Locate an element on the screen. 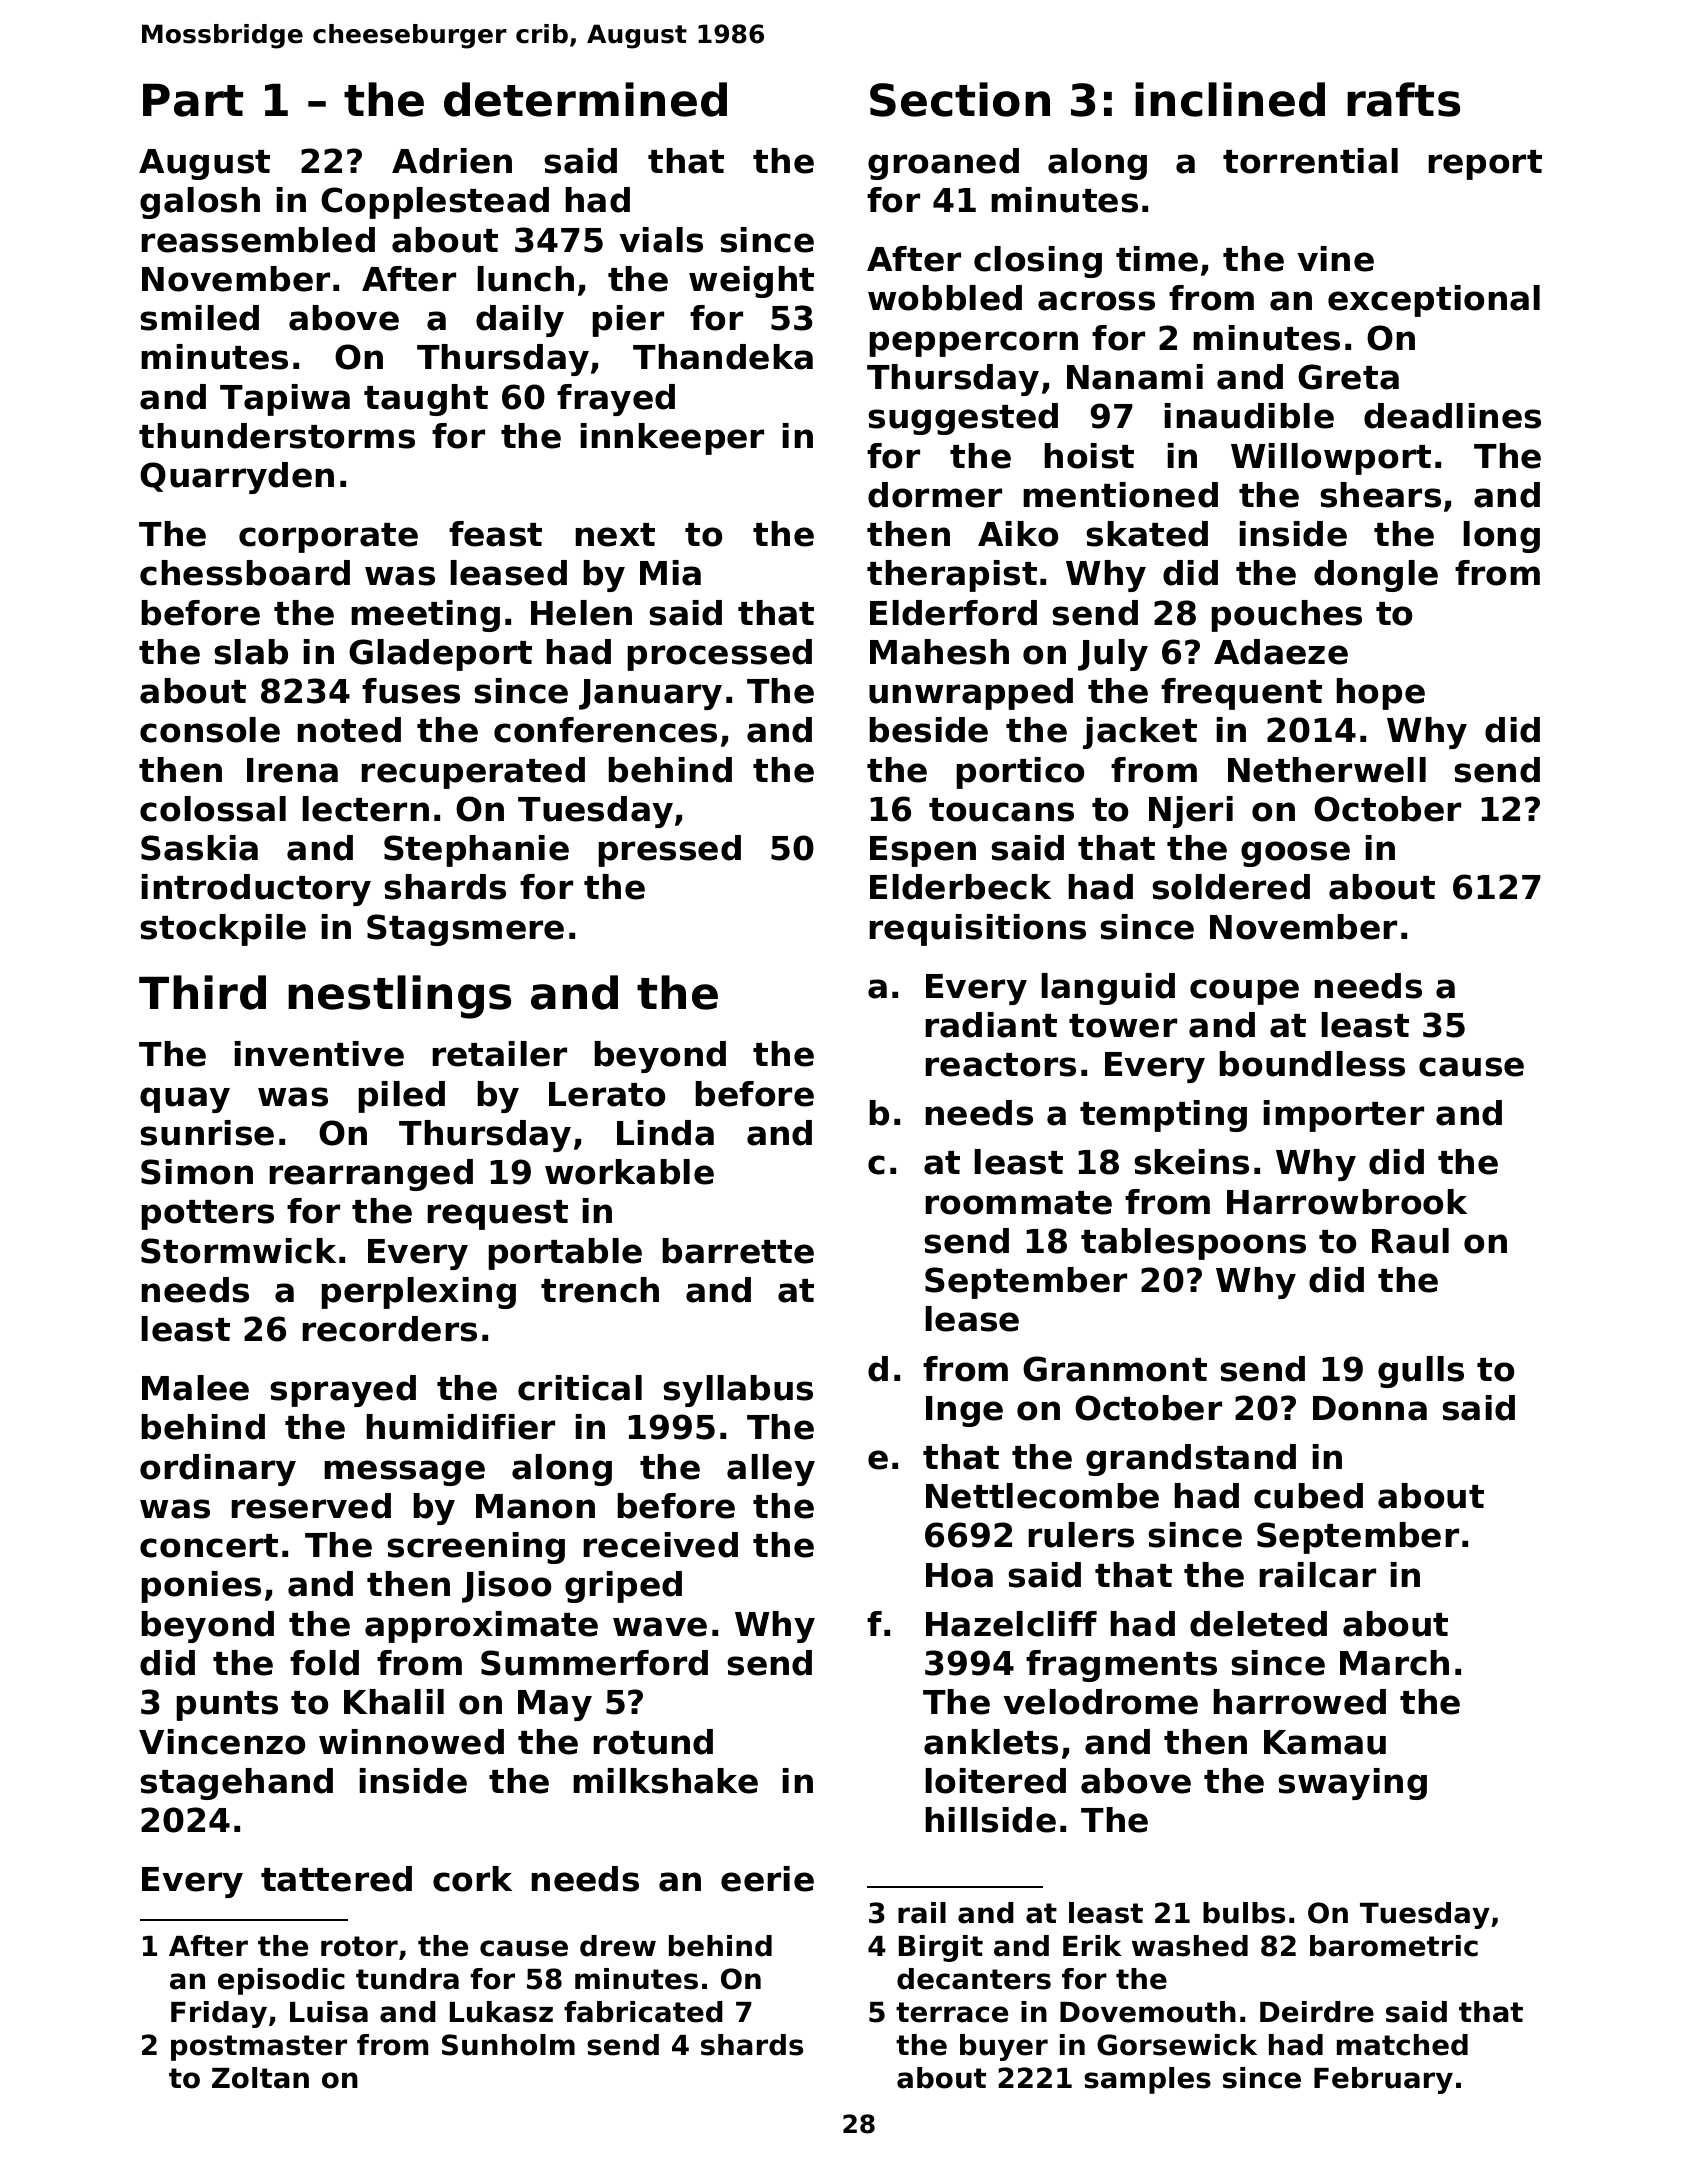 The height and width of the screenshot is (2178, 1683). fabricated is located at coordinates (643, 2012).
